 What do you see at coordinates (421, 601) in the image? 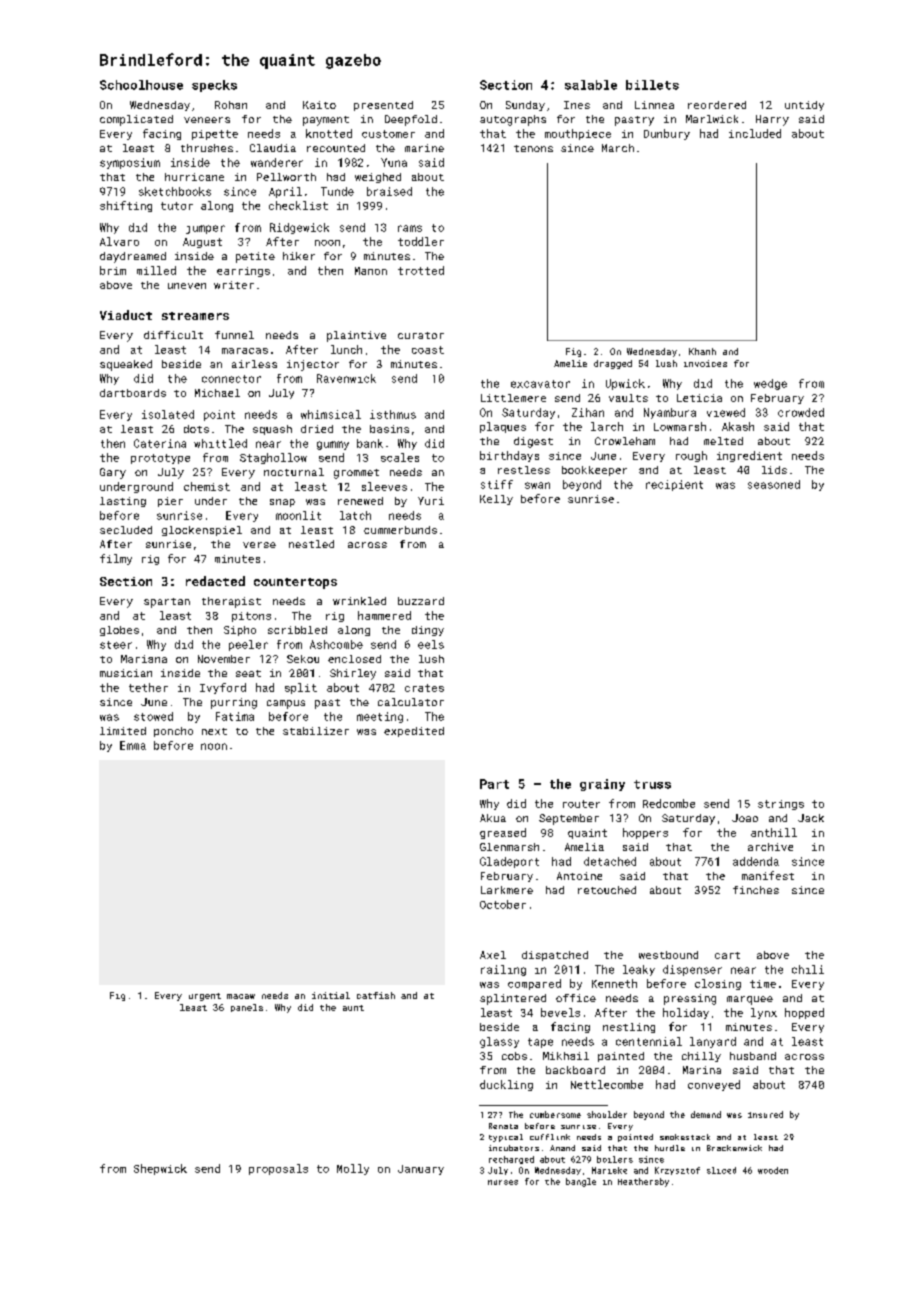
I see `buzzard` at bounding box center [421, 601].
